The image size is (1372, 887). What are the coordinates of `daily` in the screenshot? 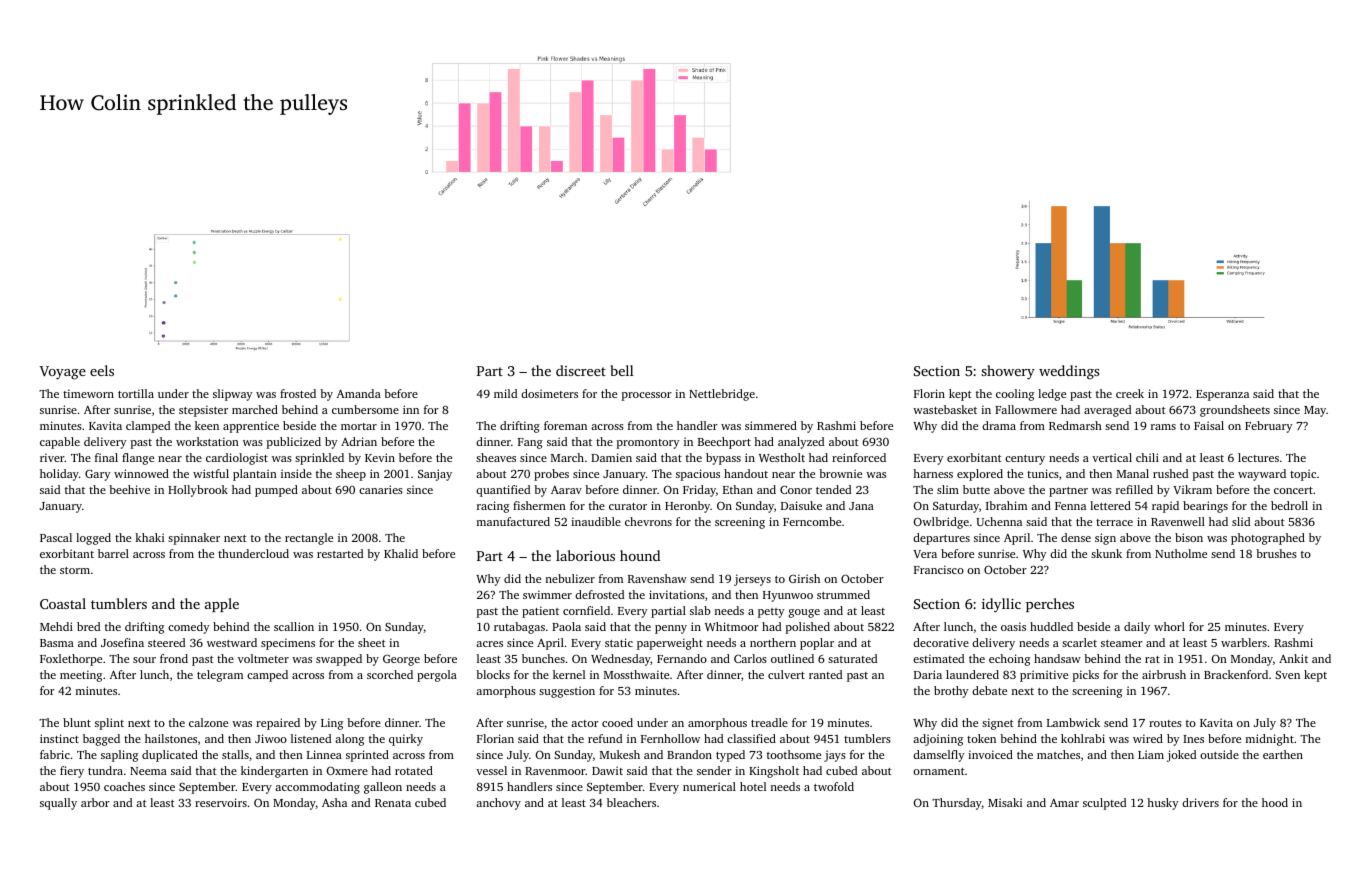 It's located at (1137, 628).
